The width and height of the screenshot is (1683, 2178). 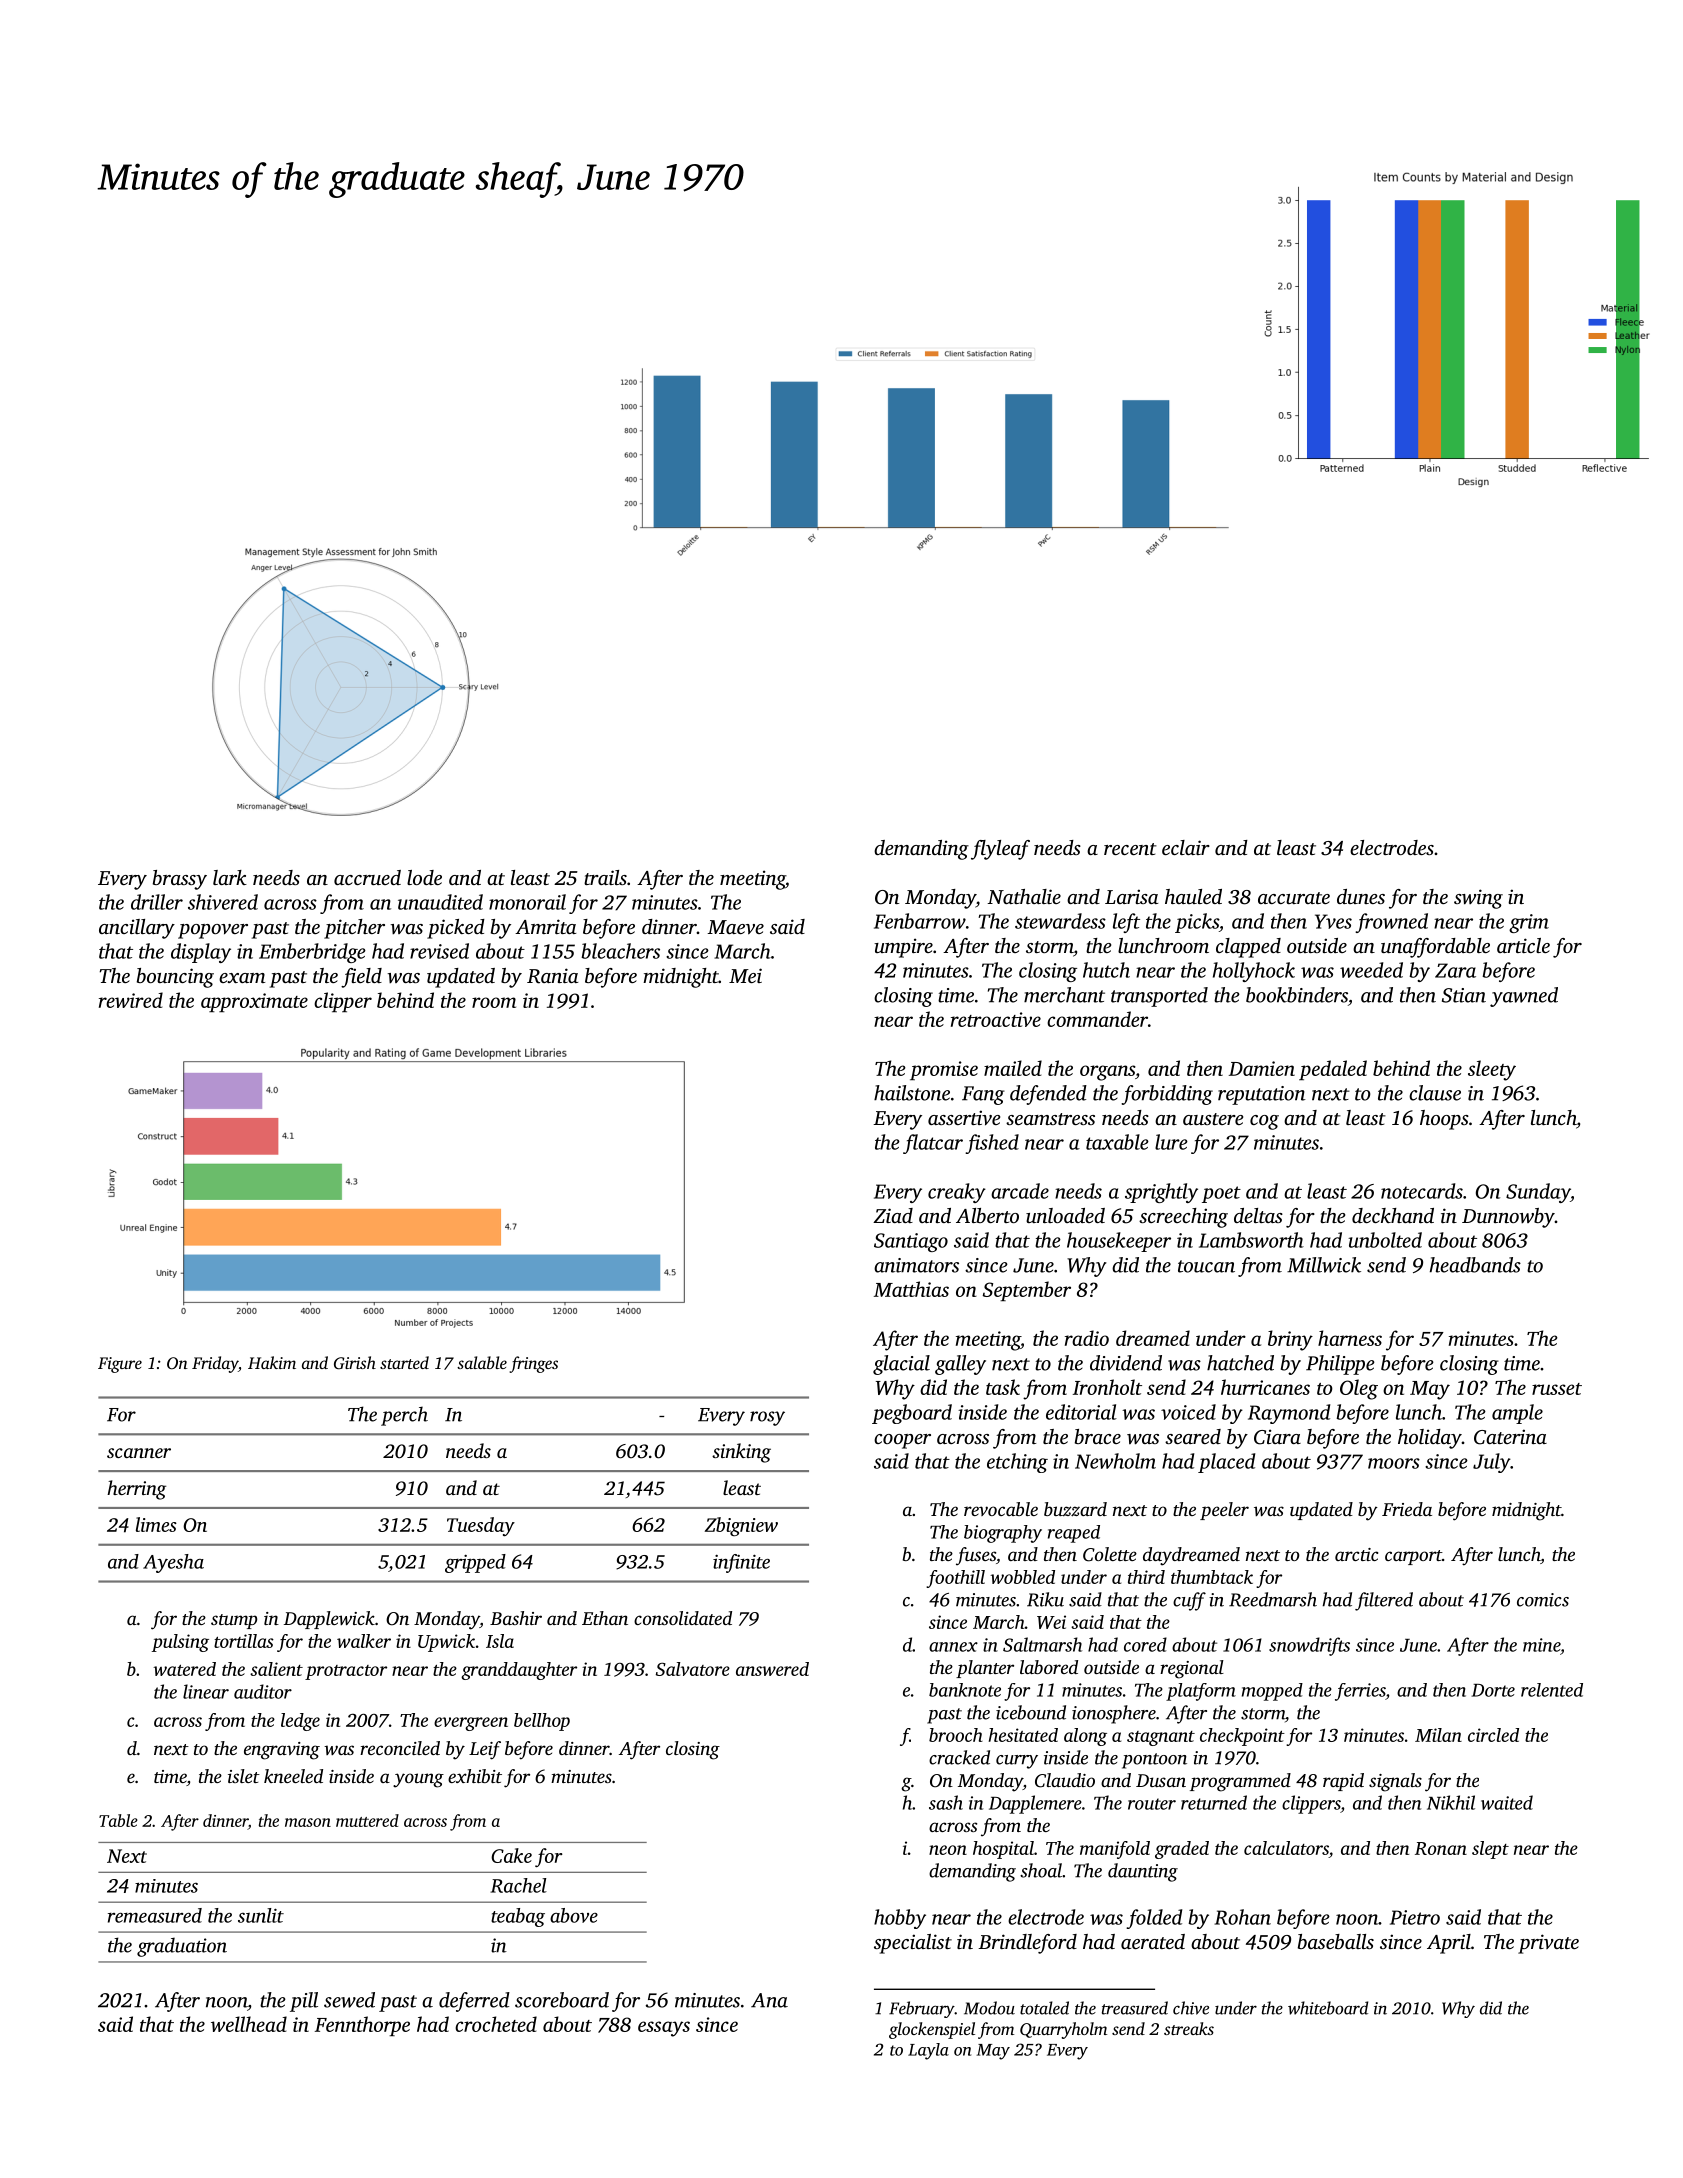 What do you see at coordinates (992, 1144) in the screenshot?
I see `fished` at bounding box center [992, 1144].
